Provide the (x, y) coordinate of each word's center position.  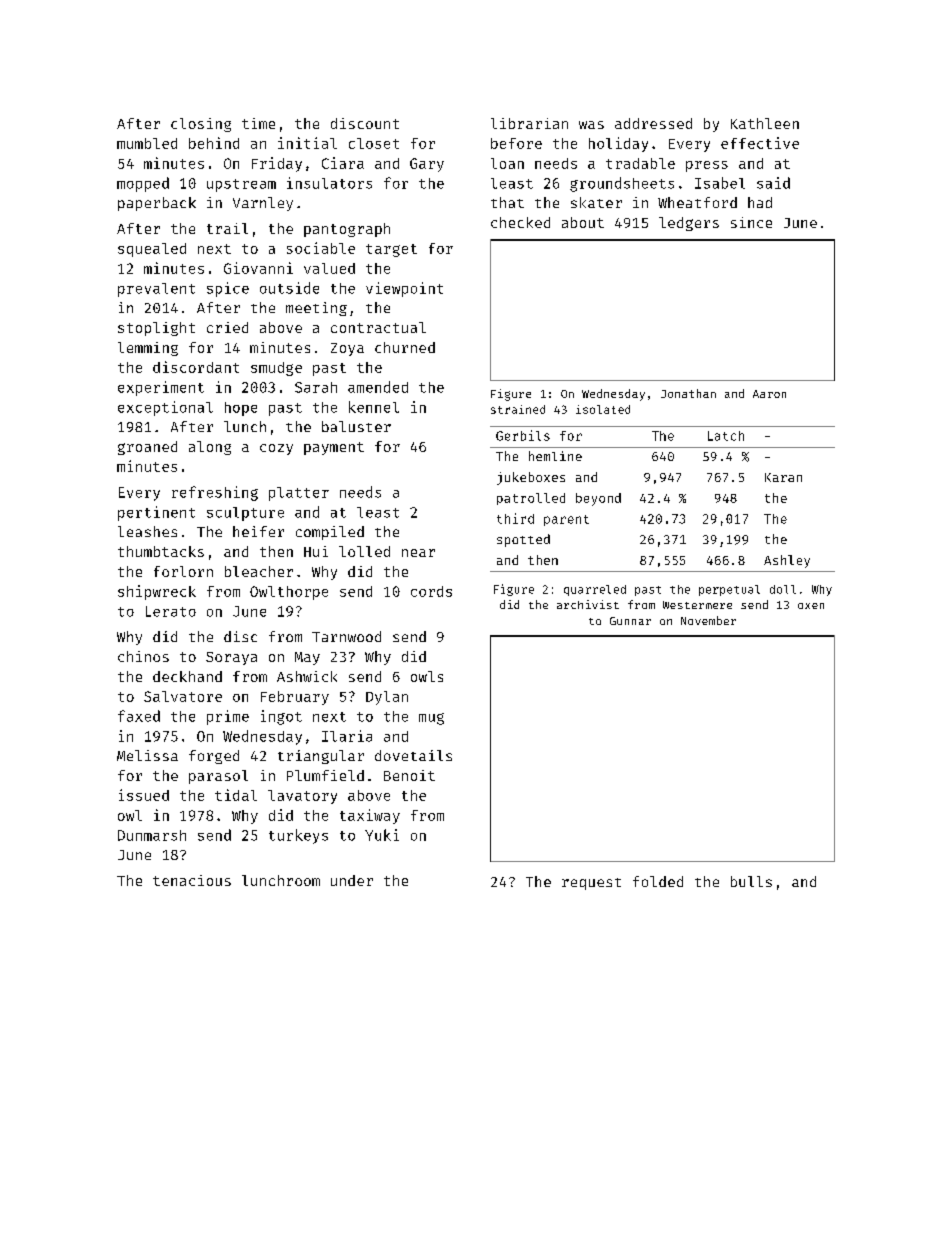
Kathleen (765, 123)
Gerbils (523, 435)
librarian (529, 123)
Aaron (769, 394)
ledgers (689, 224)
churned (405, 347)
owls (427, 676)
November (708, 620)
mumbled (147, 143)
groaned (147, 448)
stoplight (156, 329)
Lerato (171, 611)
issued (144, 795)
